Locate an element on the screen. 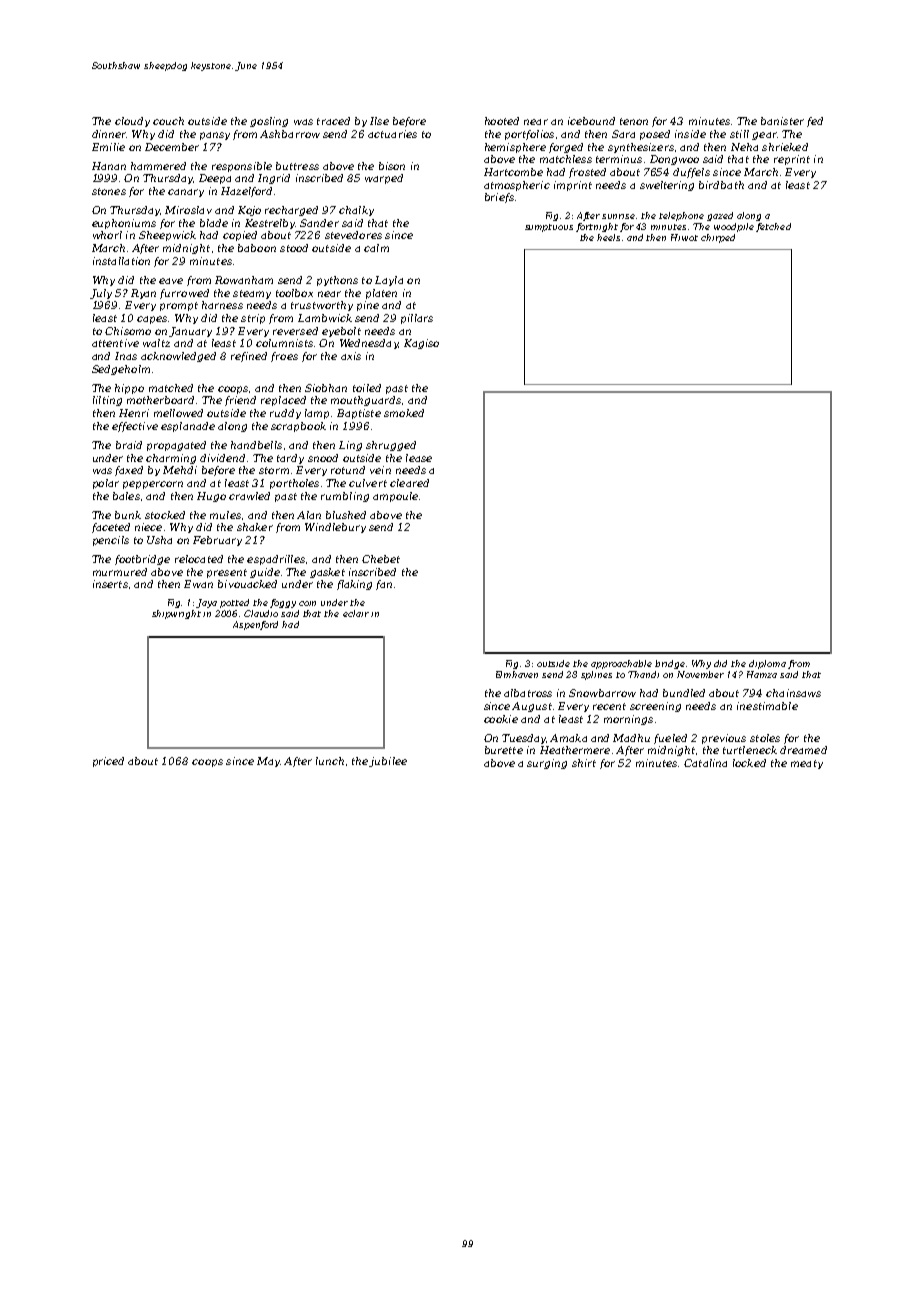 This screenshot has width=924, height=1308. Mehdi is located at coordinates (180, 470).
